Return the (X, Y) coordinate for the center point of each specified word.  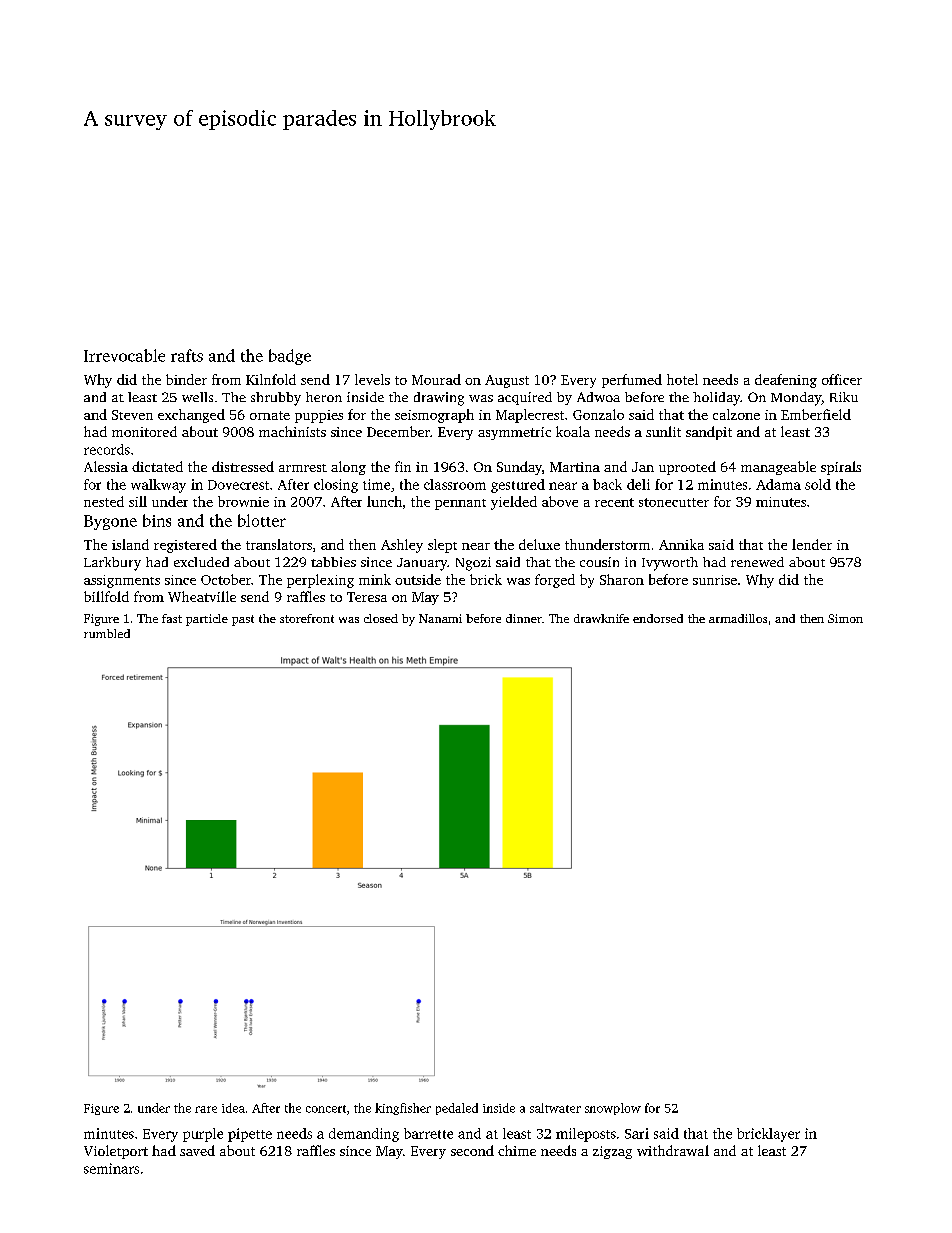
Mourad (436, 379)
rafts (187, 355)
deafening (786, 381)
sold (818, 484)
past (243, 620)
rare (206, 1109)
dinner (524, 618)
